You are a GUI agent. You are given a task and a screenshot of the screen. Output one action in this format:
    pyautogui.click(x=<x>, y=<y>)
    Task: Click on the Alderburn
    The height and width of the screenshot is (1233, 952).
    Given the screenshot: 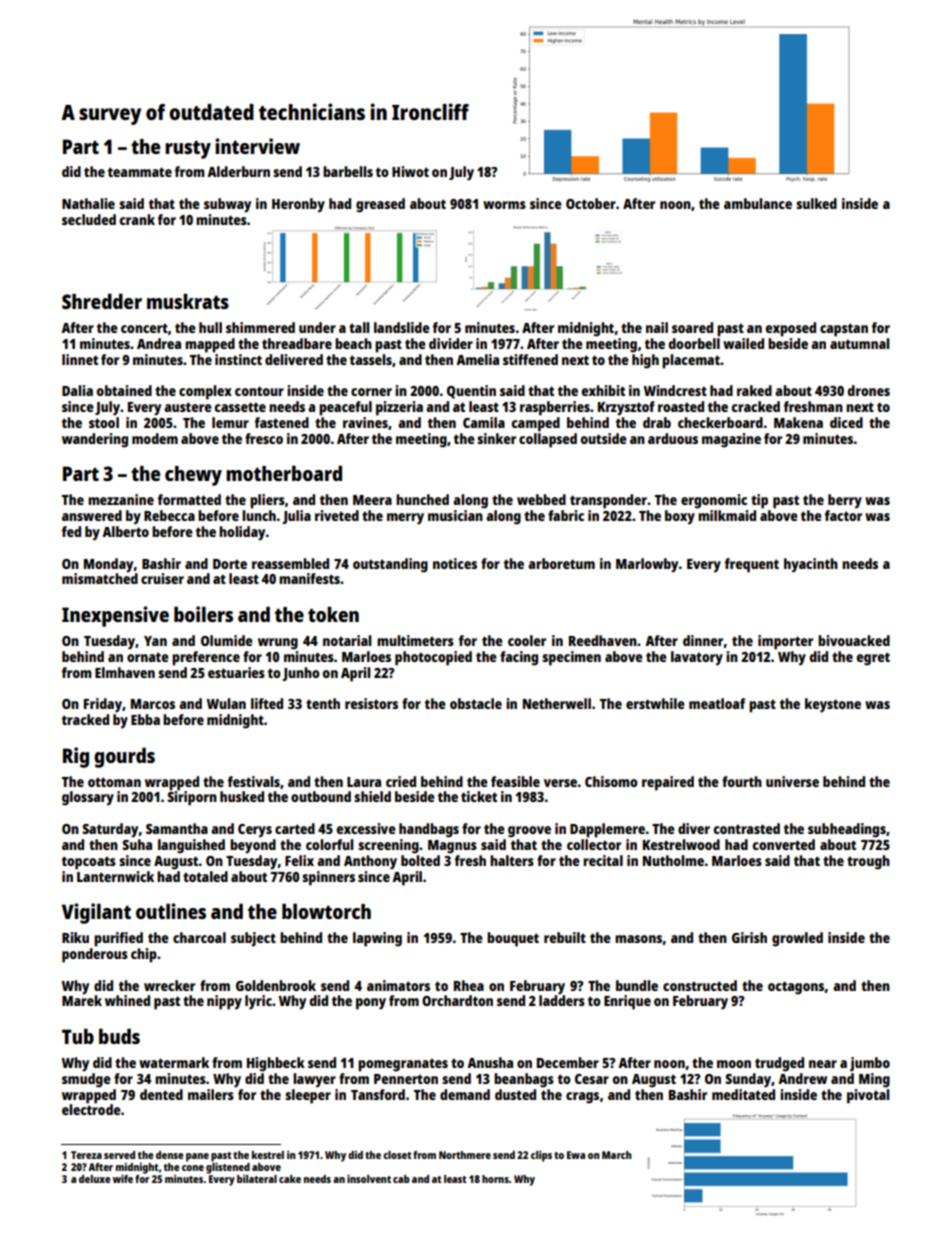 What is the action you would take?
    pyautogui.click(x=238, y=171)
